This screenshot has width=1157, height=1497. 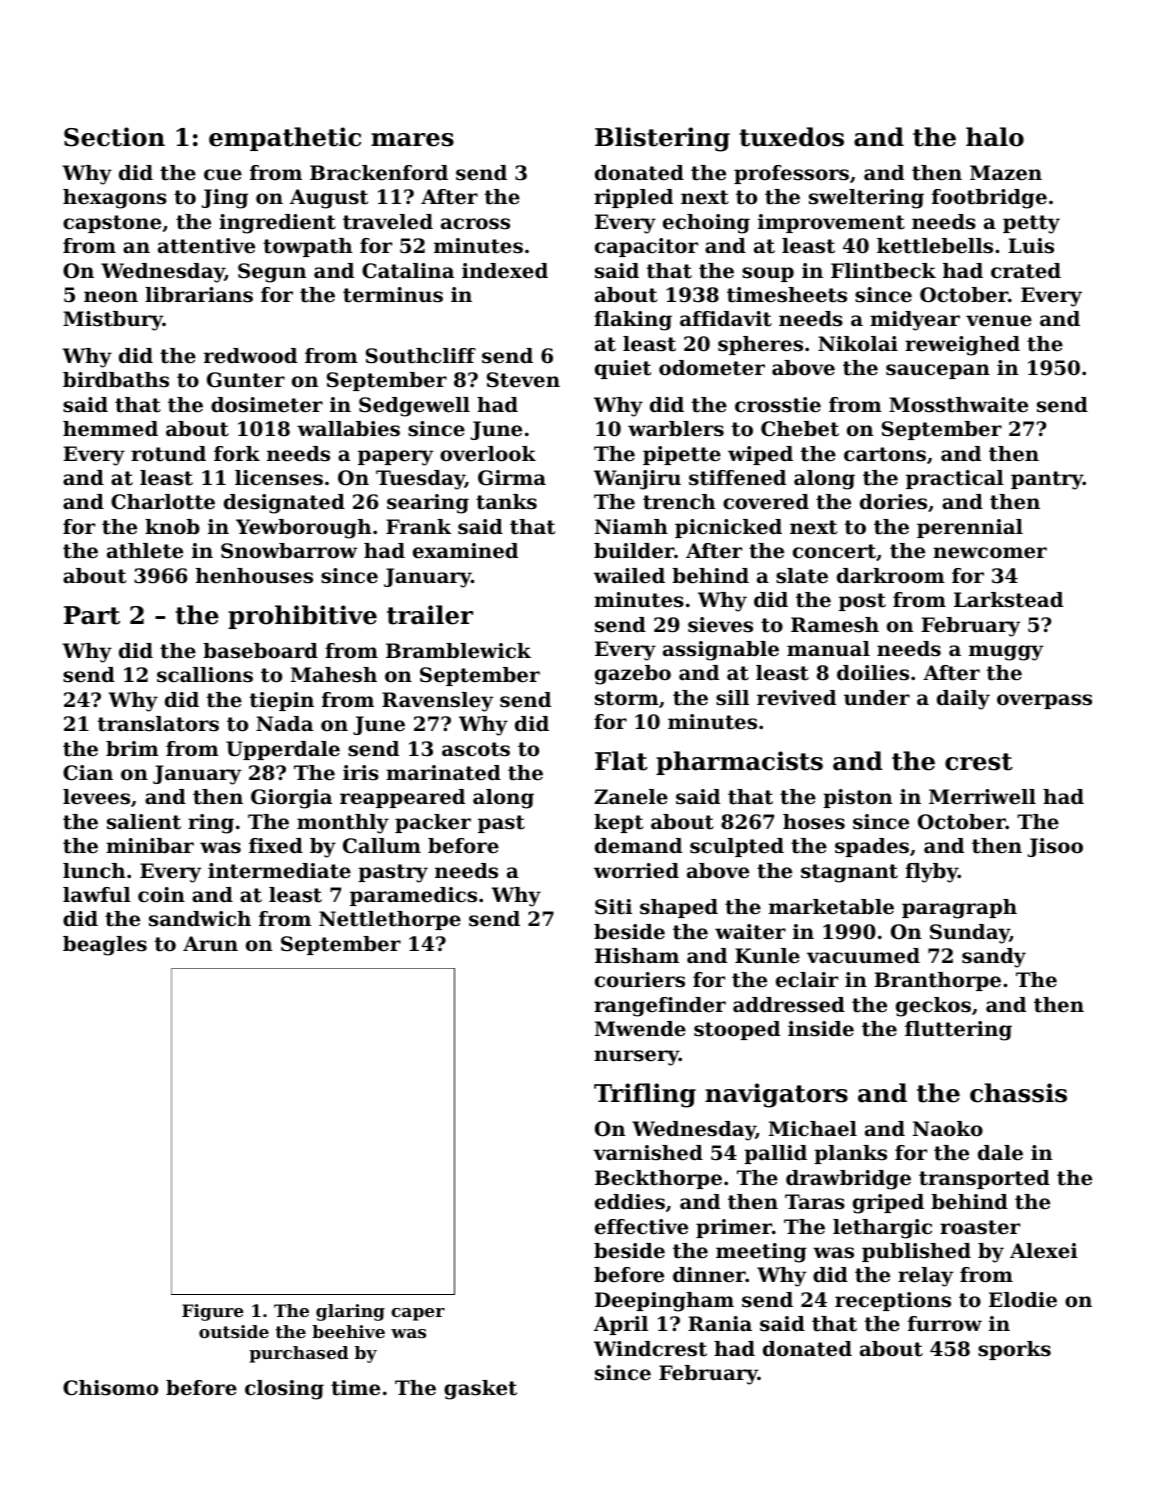 What do you see at coordinates (465, 551) in the screenshot?
I see `examined` at bounding box center [465, 551].
